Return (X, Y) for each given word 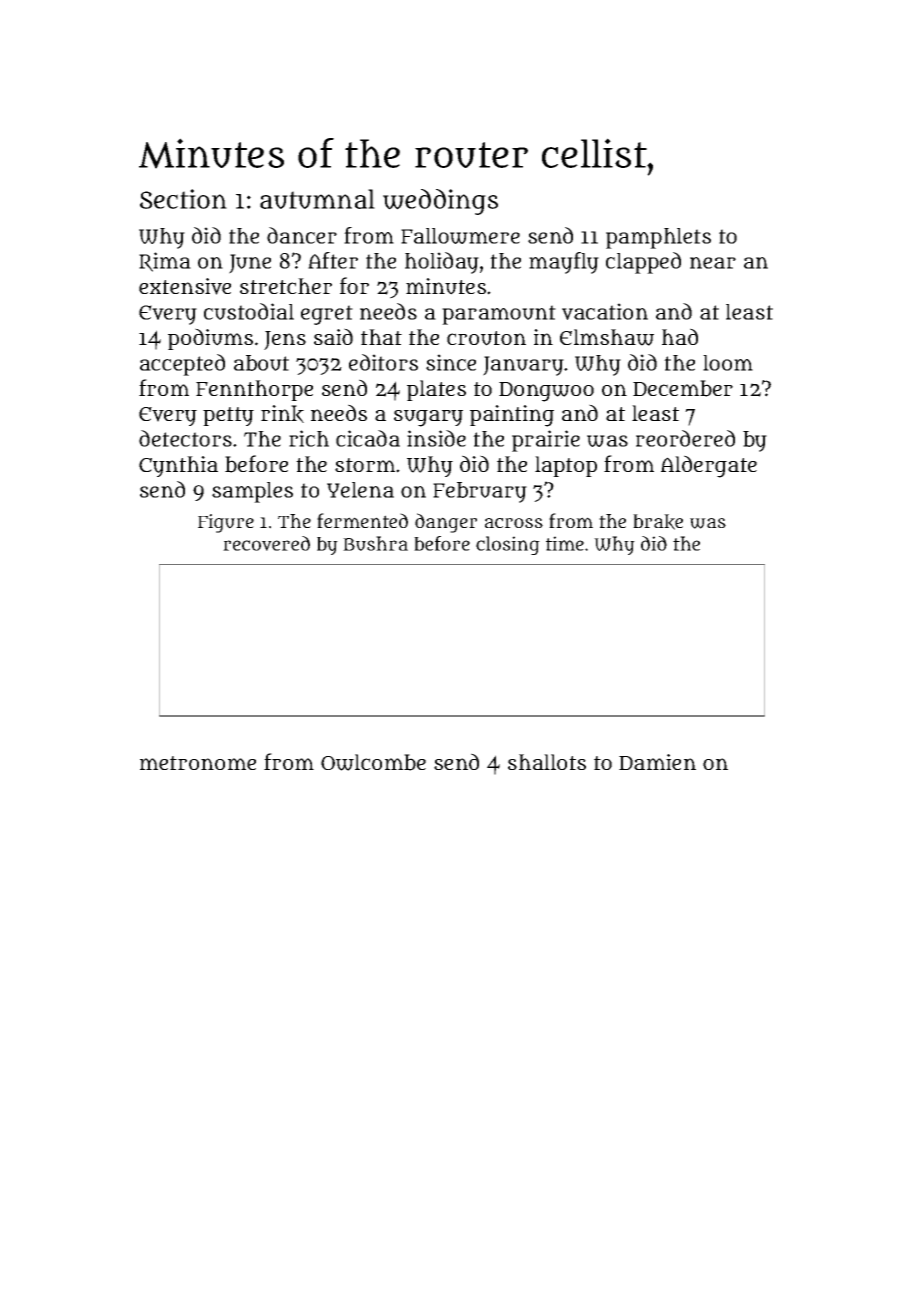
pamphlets (658, 238)
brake (658, 522)
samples (252, 492)
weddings (440, 202)
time (565, 543)
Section (183, 199)
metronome (198, 763)
